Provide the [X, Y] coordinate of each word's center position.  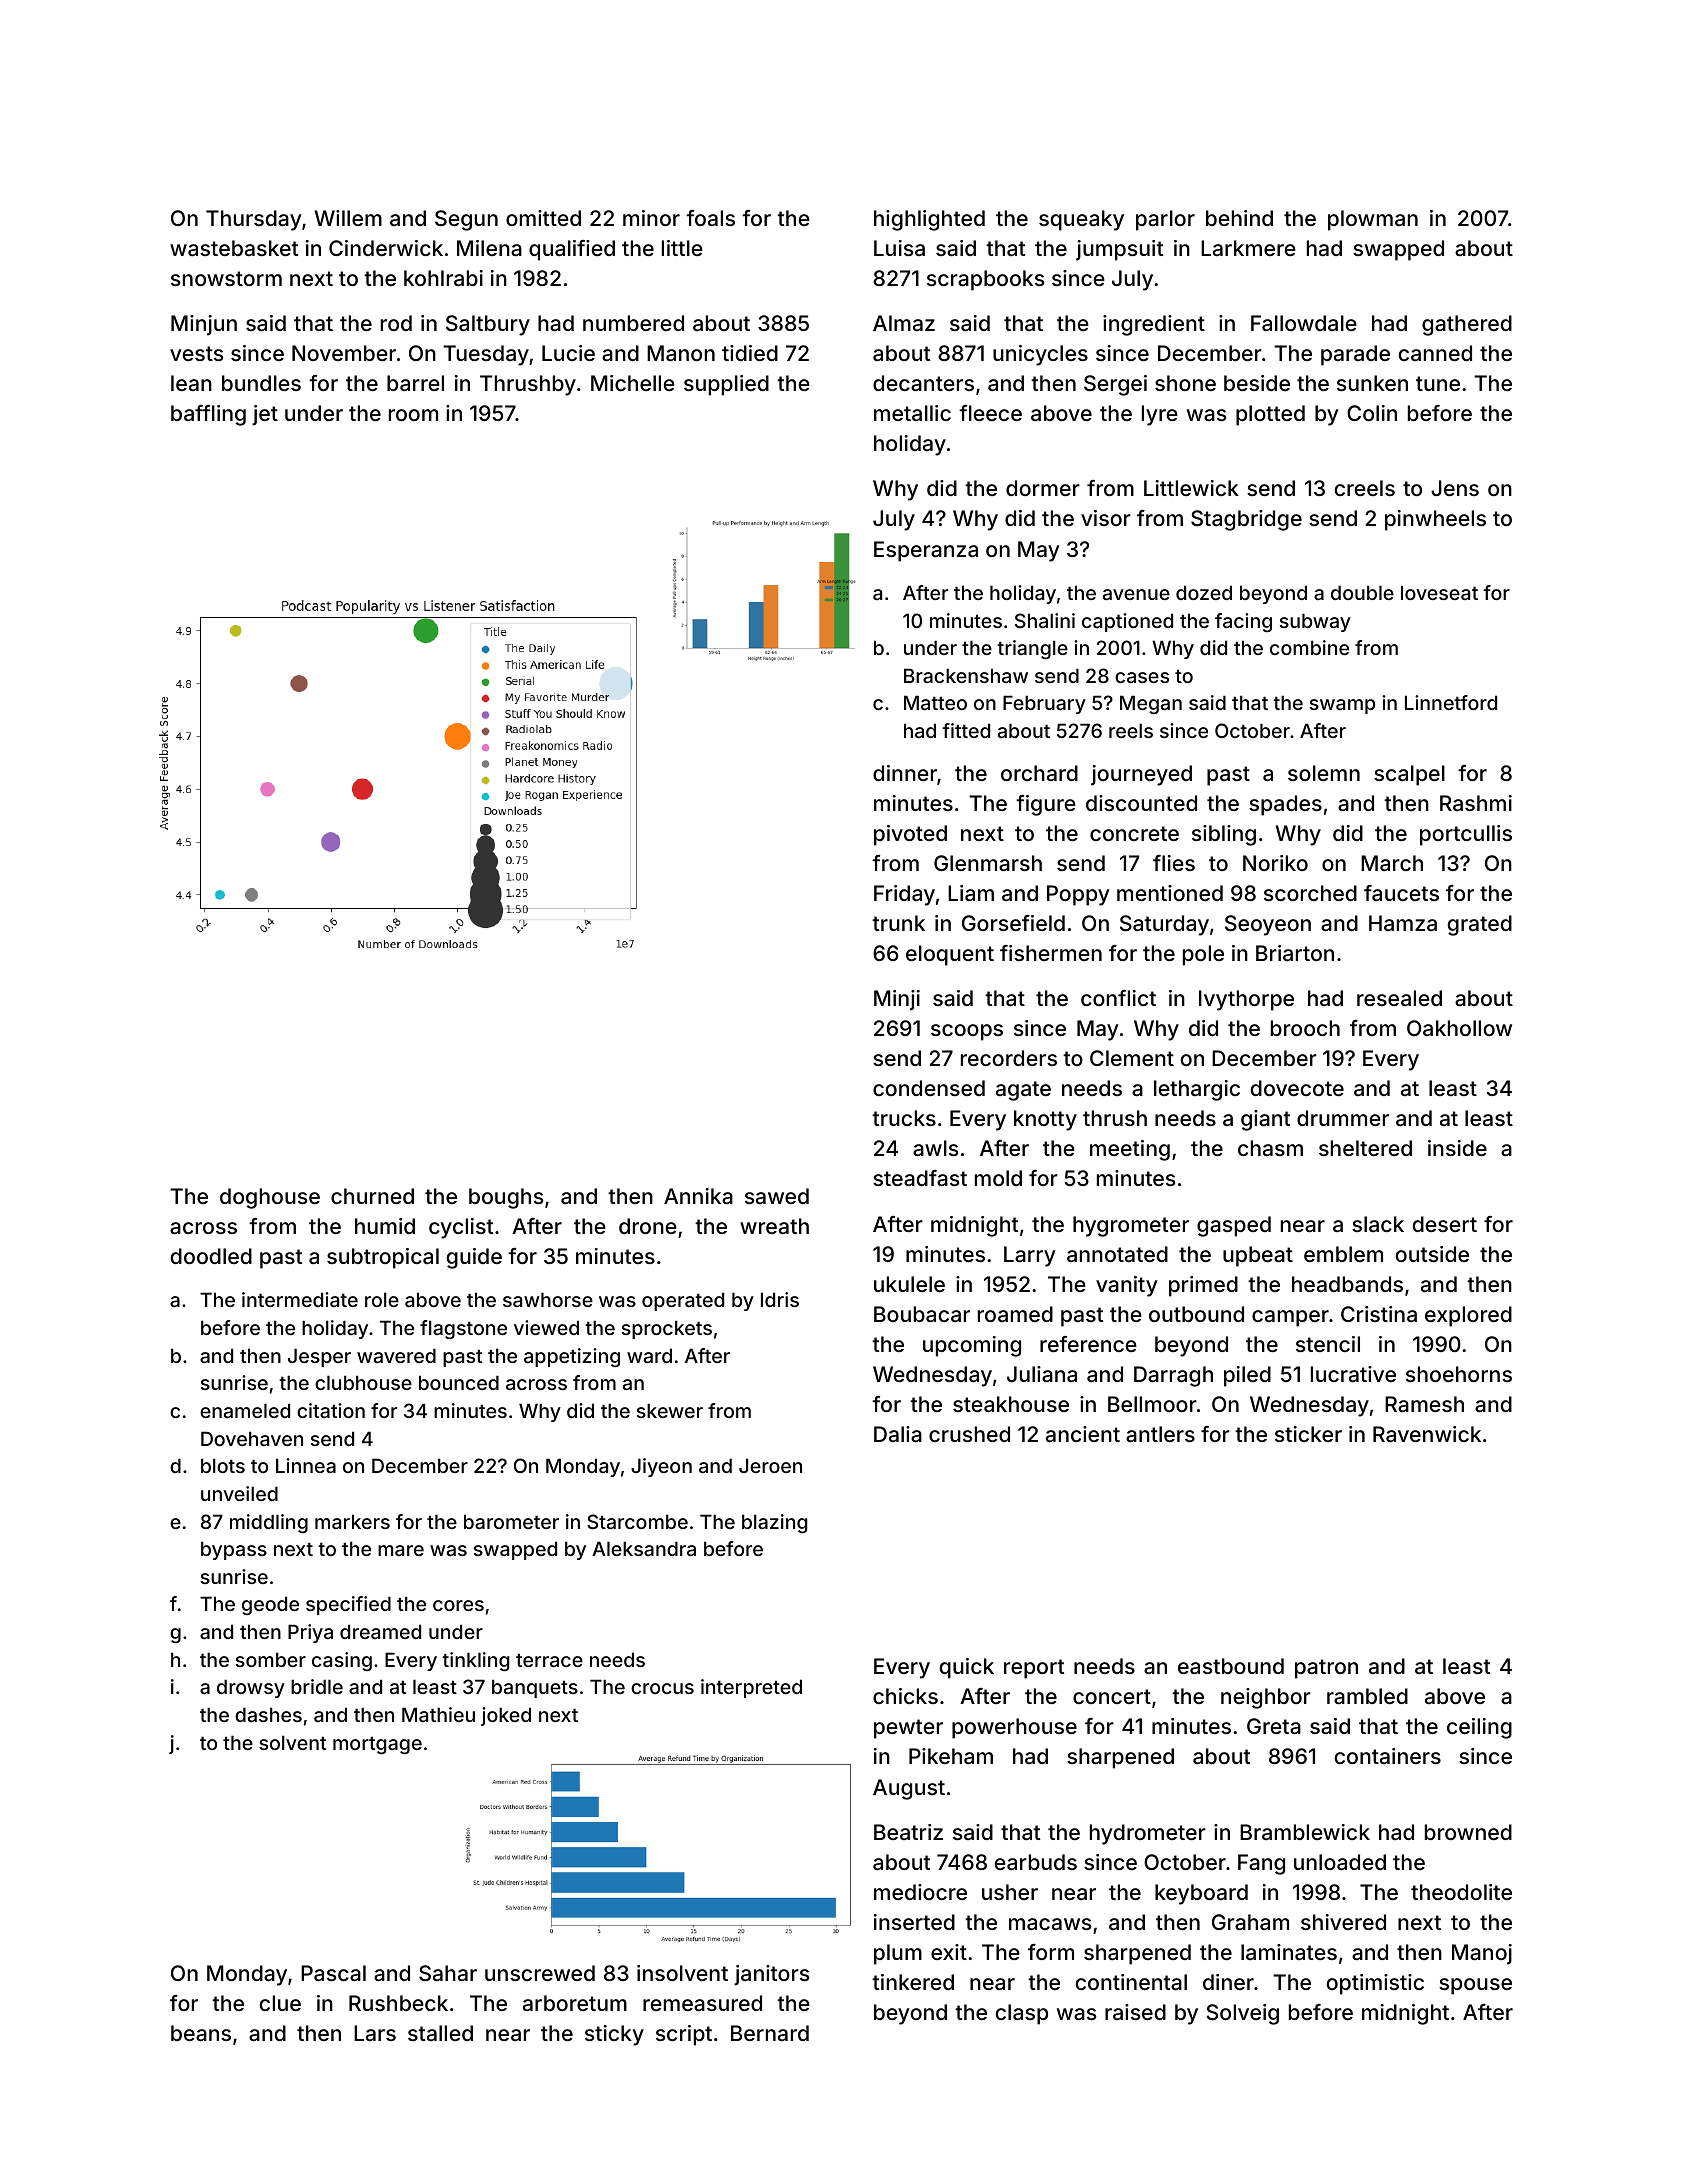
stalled [440, 2033]
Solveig [1242, 2014]
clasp [1022, 2014]
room [413, 415]
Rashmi [1476, 803]
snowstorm [226, 278]
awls [935, 1148]
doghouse [270, 1198]
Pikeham [951, 1756]
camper [1290, 1318]
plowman [1373, 220]
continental [1131, 1982]
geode [270, 1605]
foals [710, 218]
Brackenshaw [966, 675]
